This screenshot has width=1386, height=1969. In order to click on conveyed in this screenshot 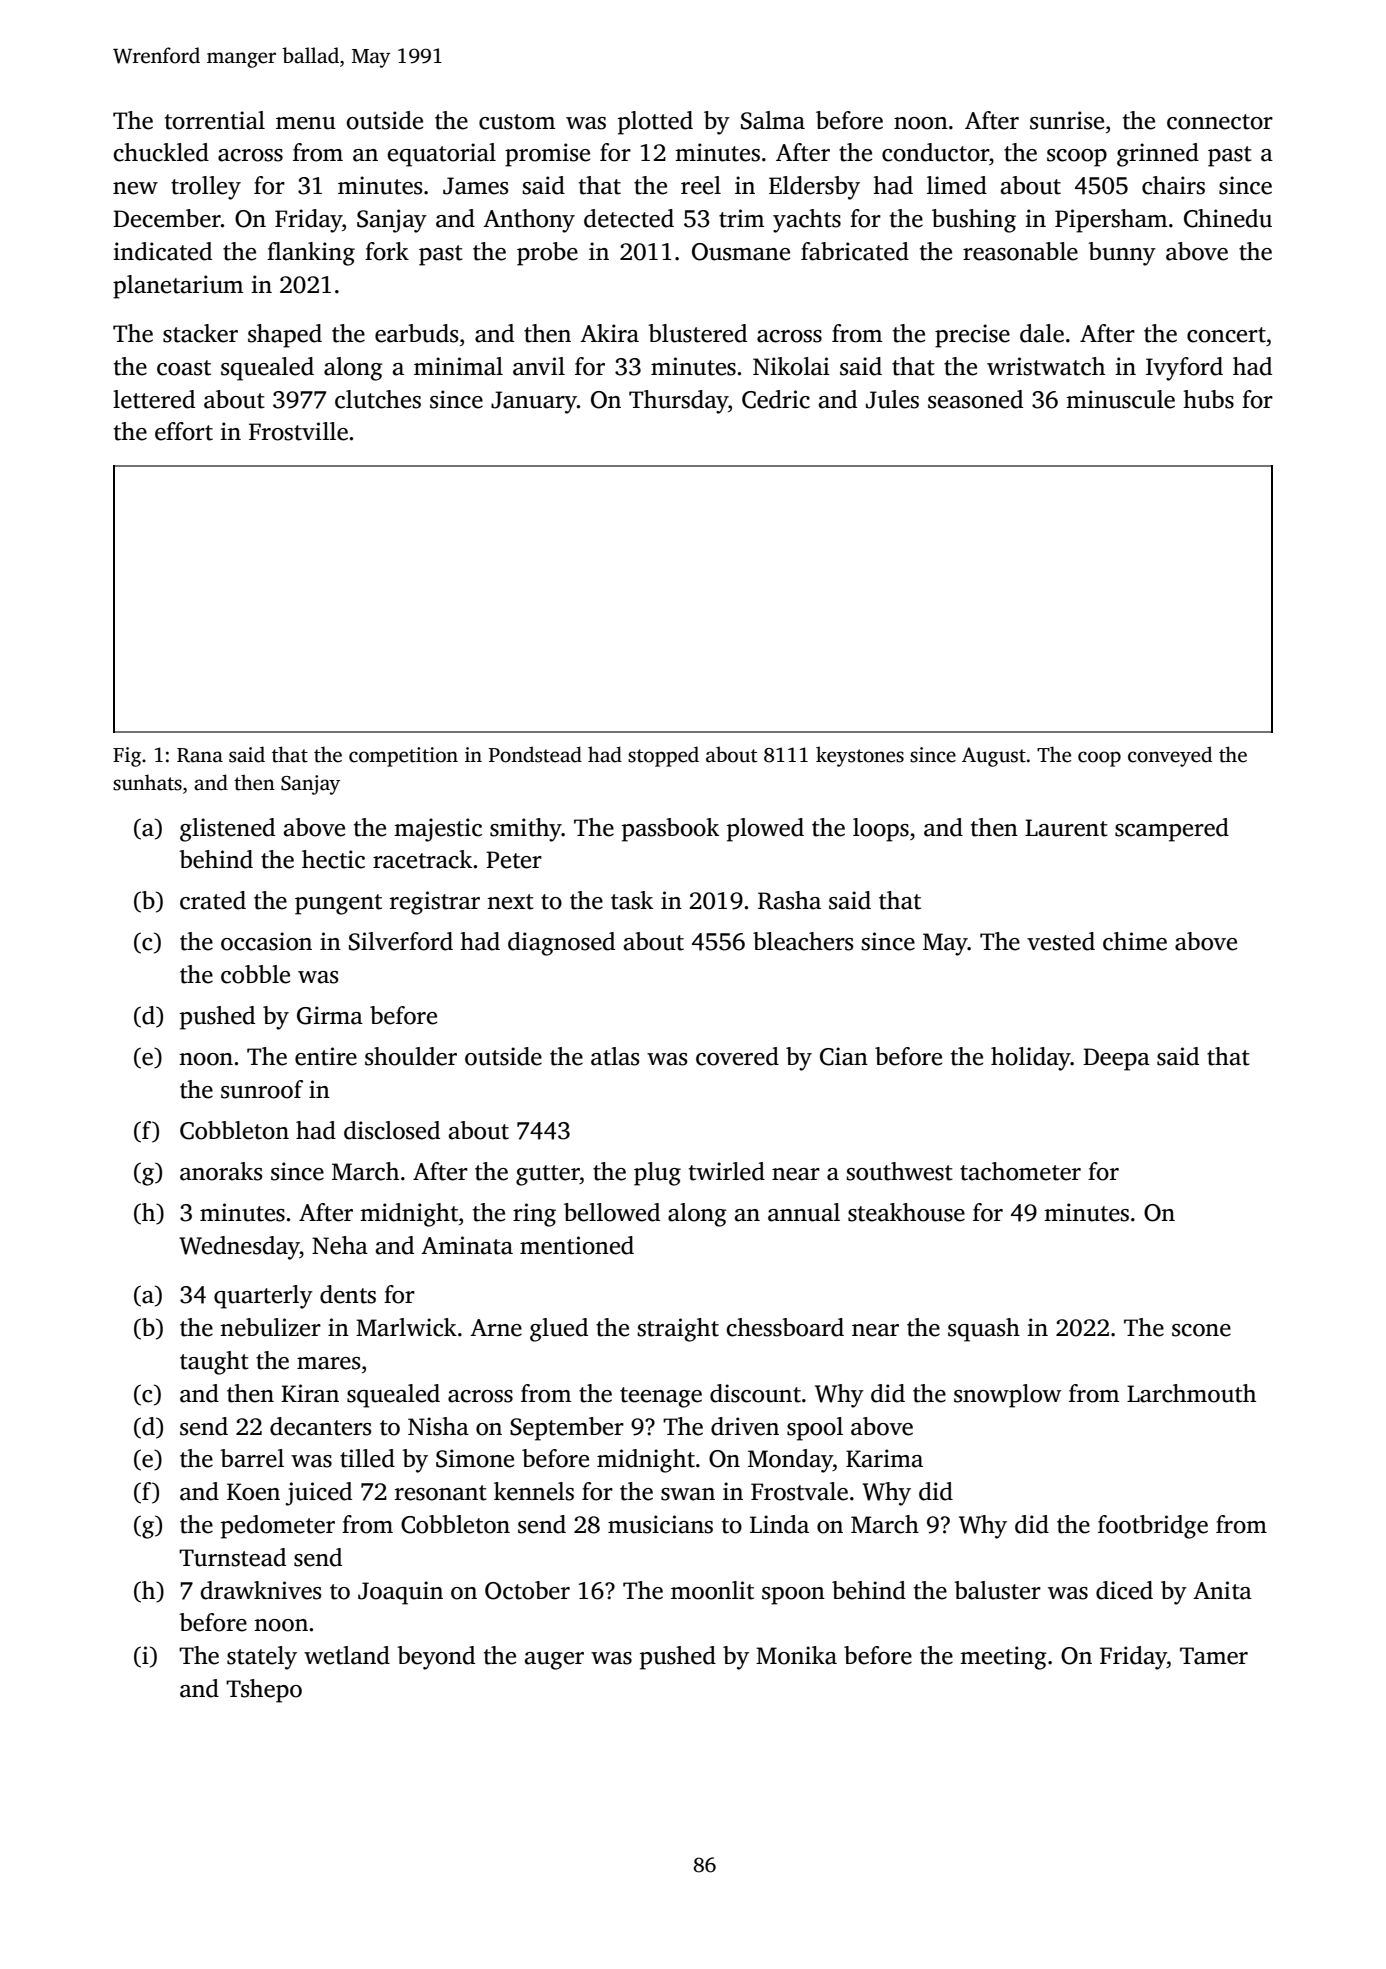, I will do `click(1170, 756)`.
